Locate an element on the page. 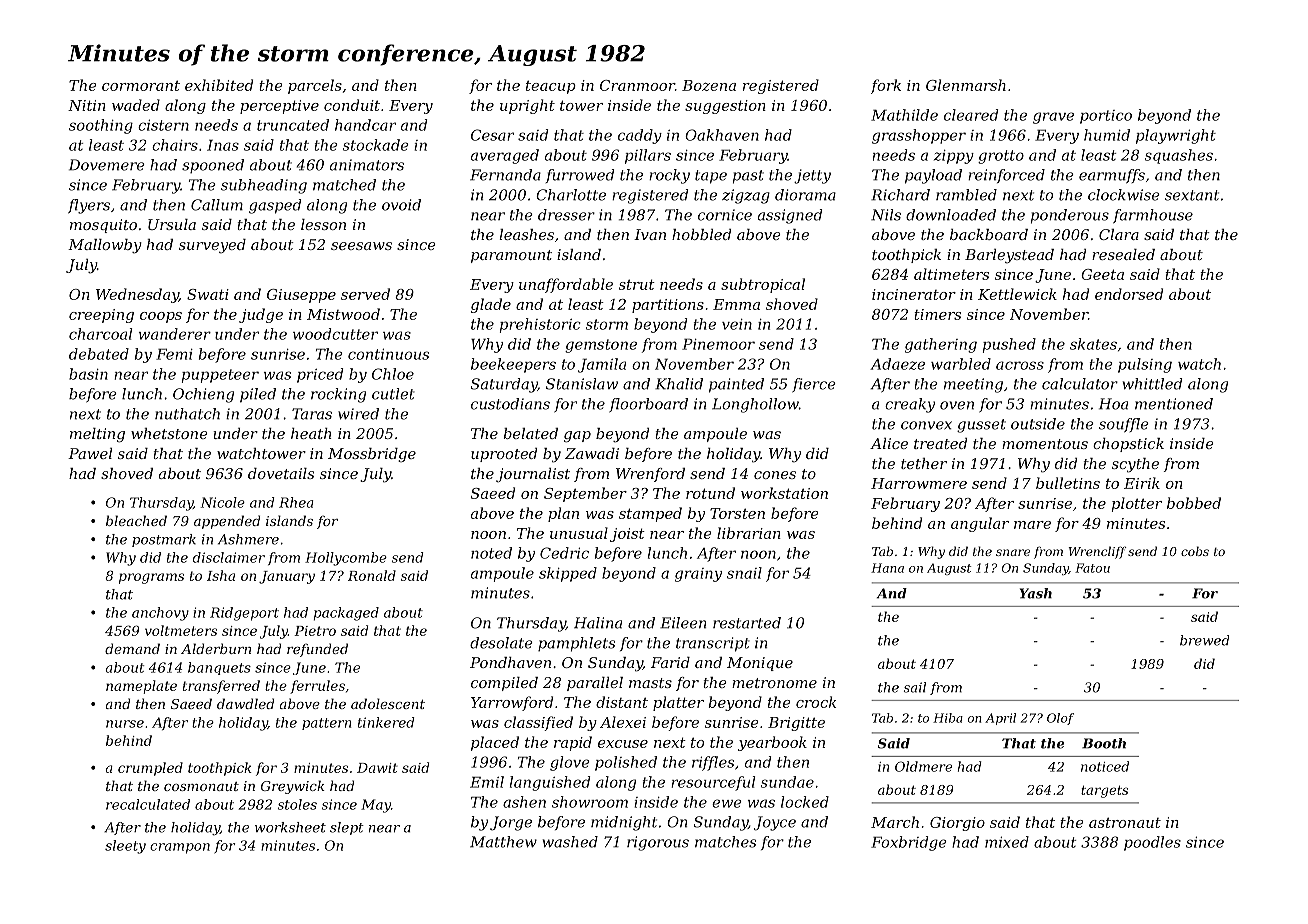 The height and width of the image is (924, 1308). seesaws is located at coordinates (361, 246).
